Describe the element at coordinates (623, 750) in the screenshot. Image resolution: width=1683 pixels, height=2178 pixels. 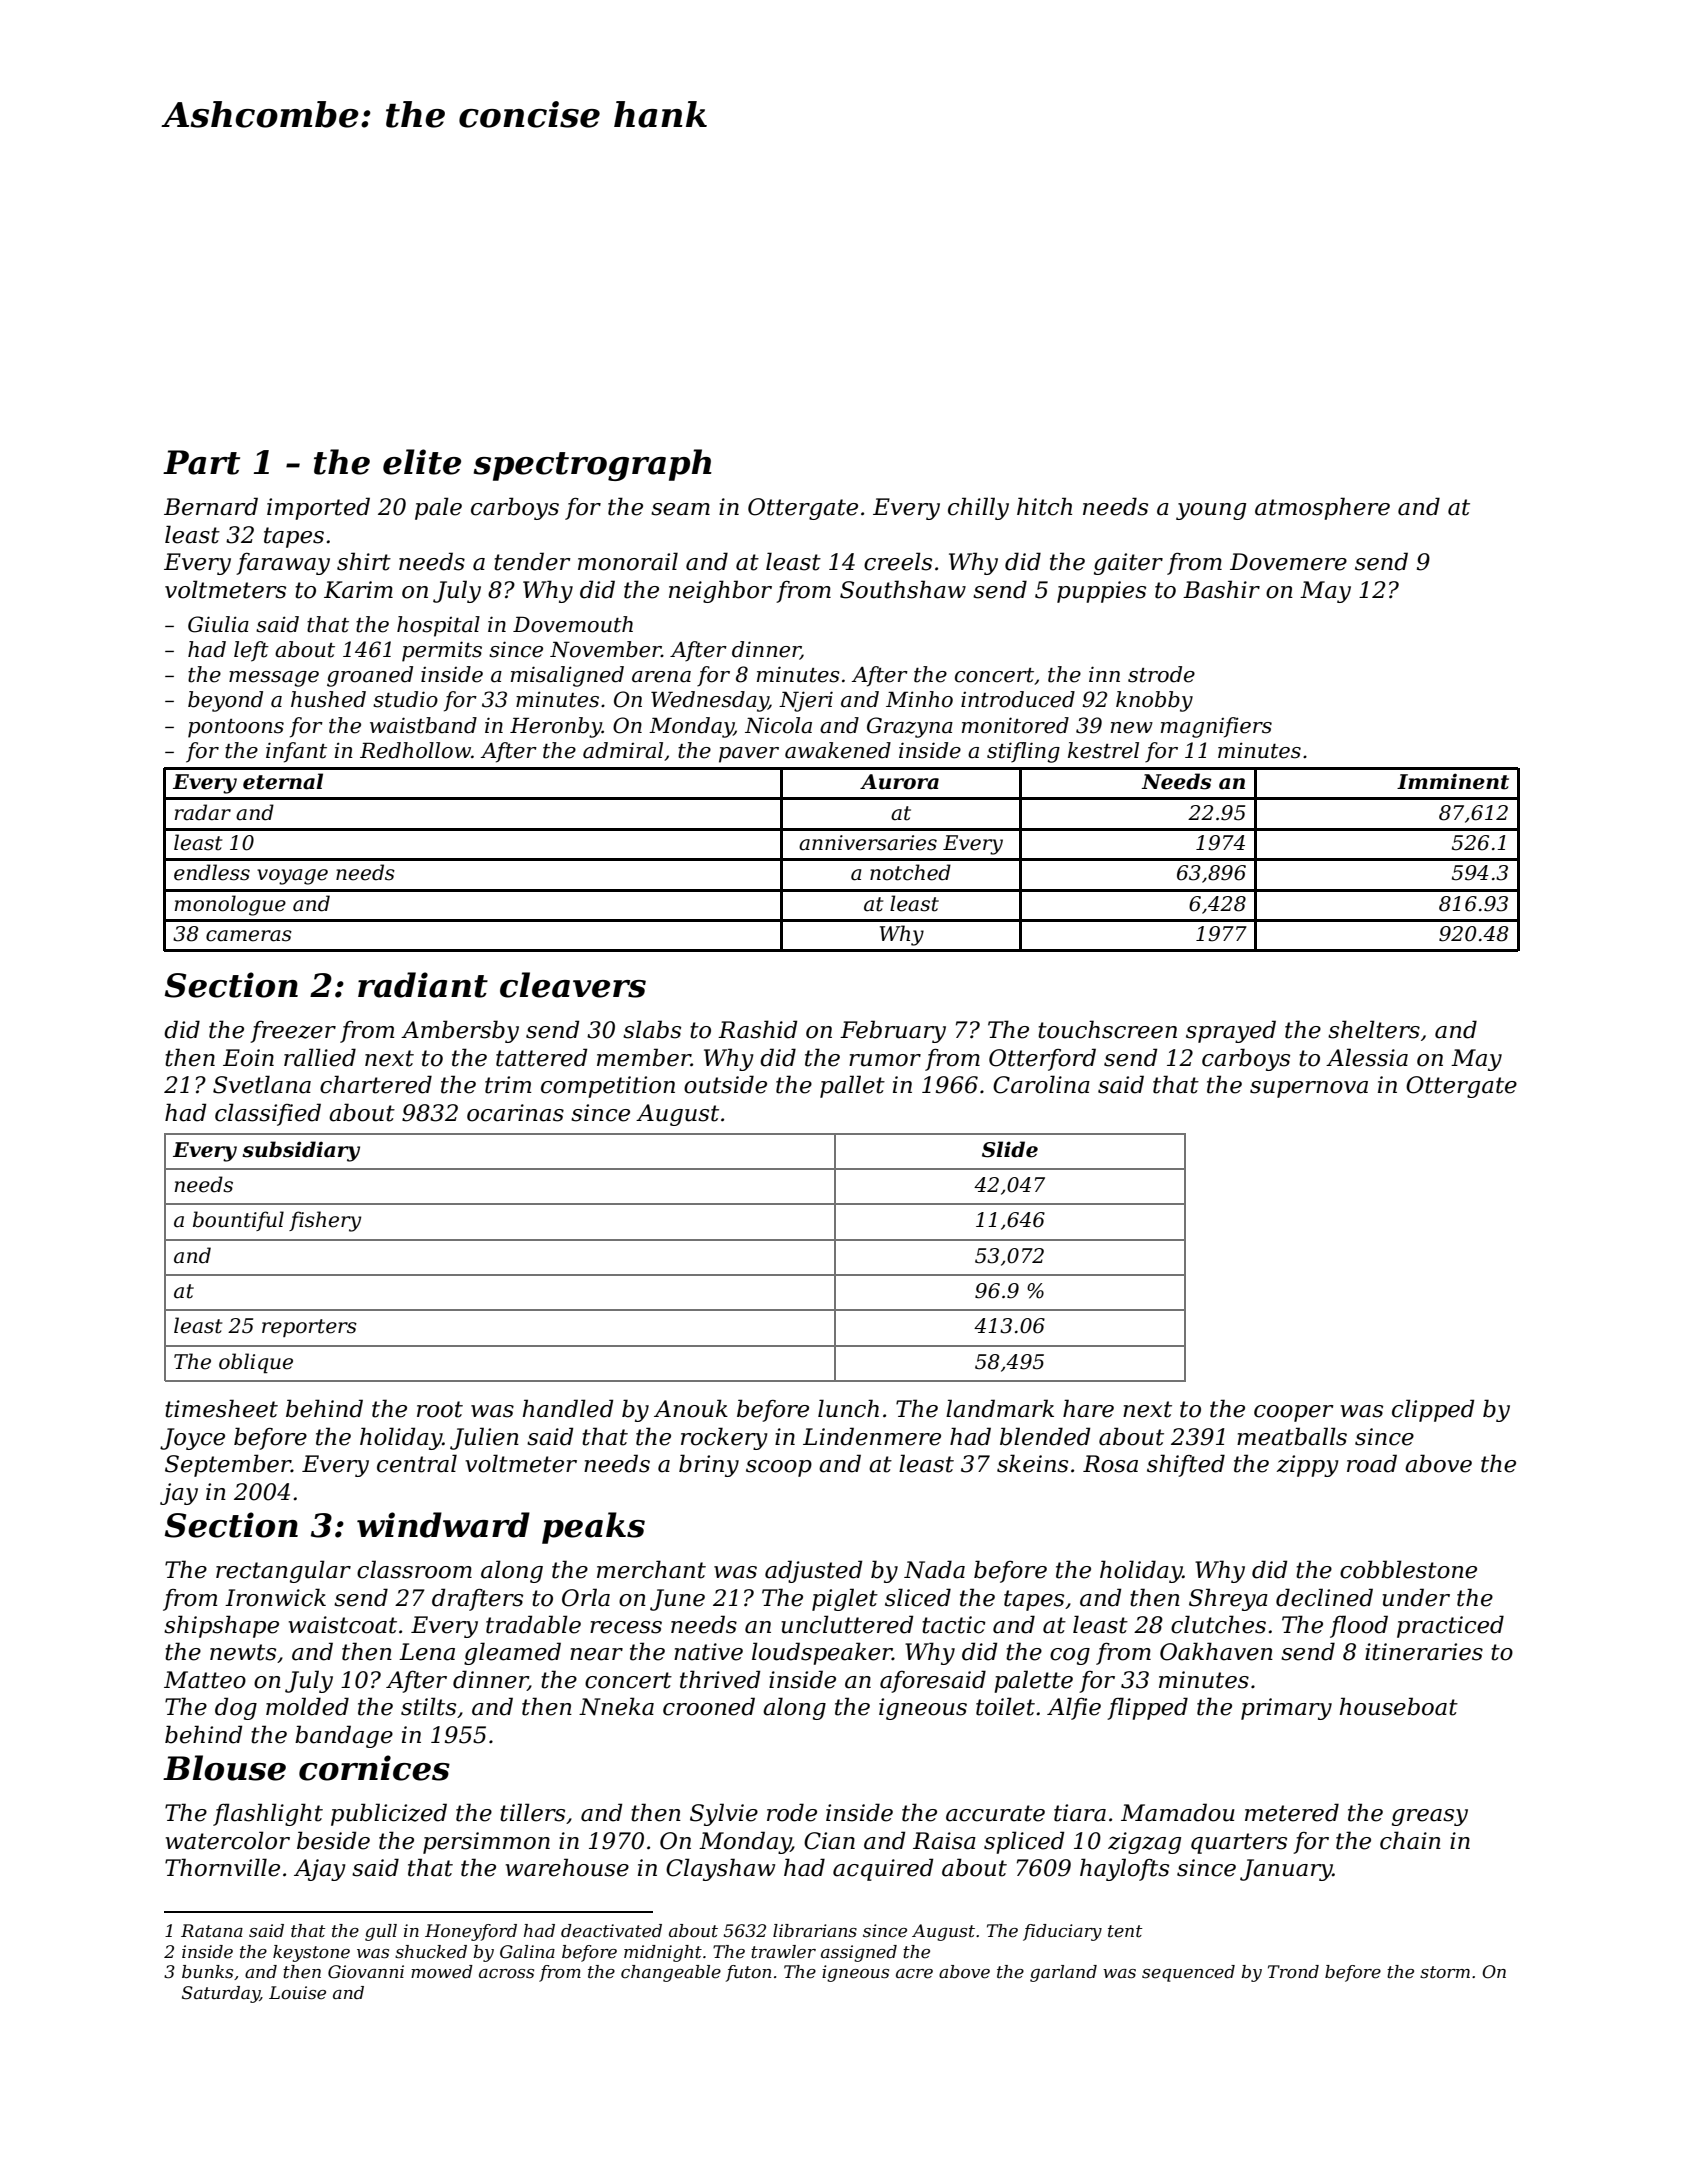
I see `admiral` at that location.
